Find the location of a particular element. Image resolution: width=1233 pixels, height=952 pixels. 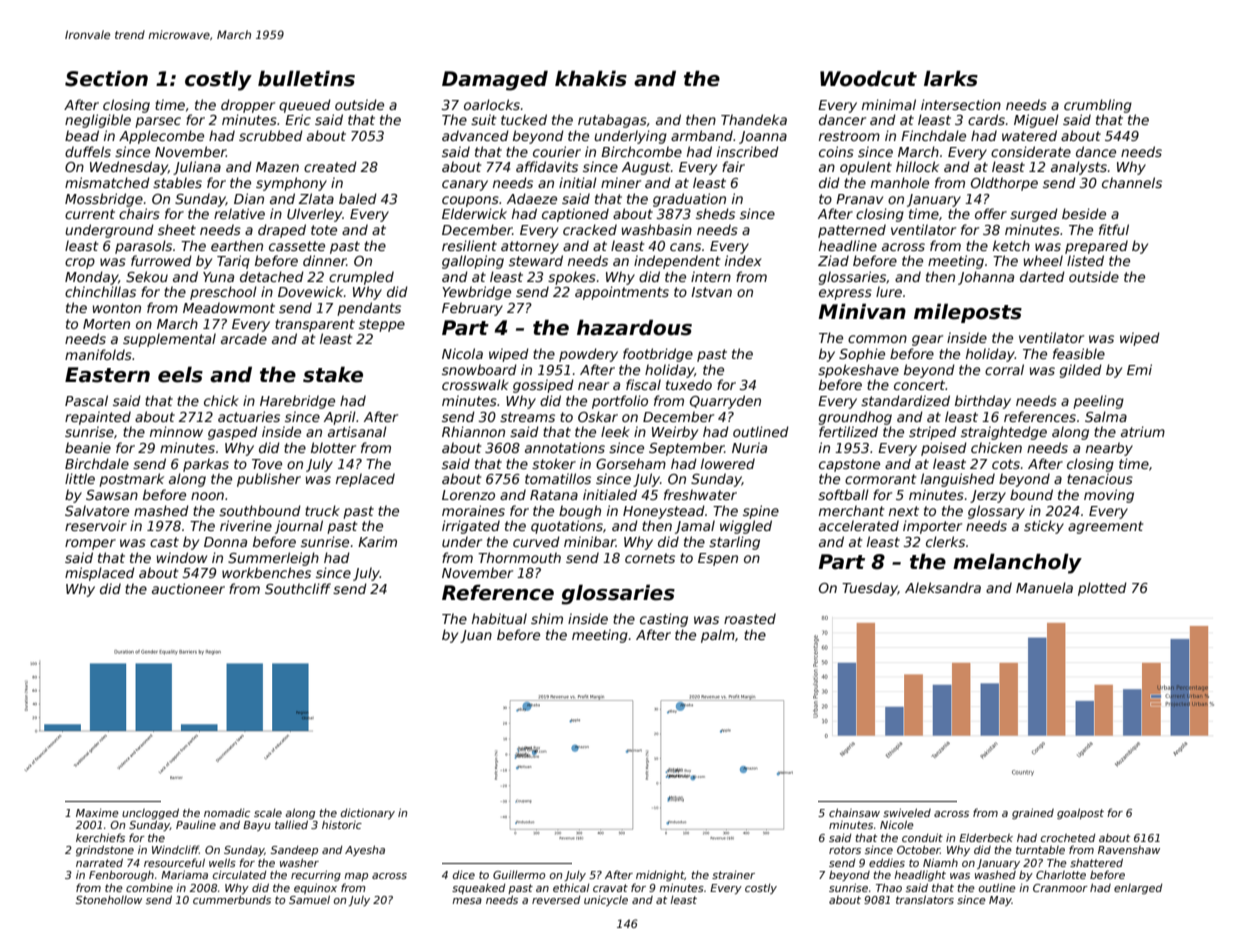

replaced is located at coordinates (365, 480).
